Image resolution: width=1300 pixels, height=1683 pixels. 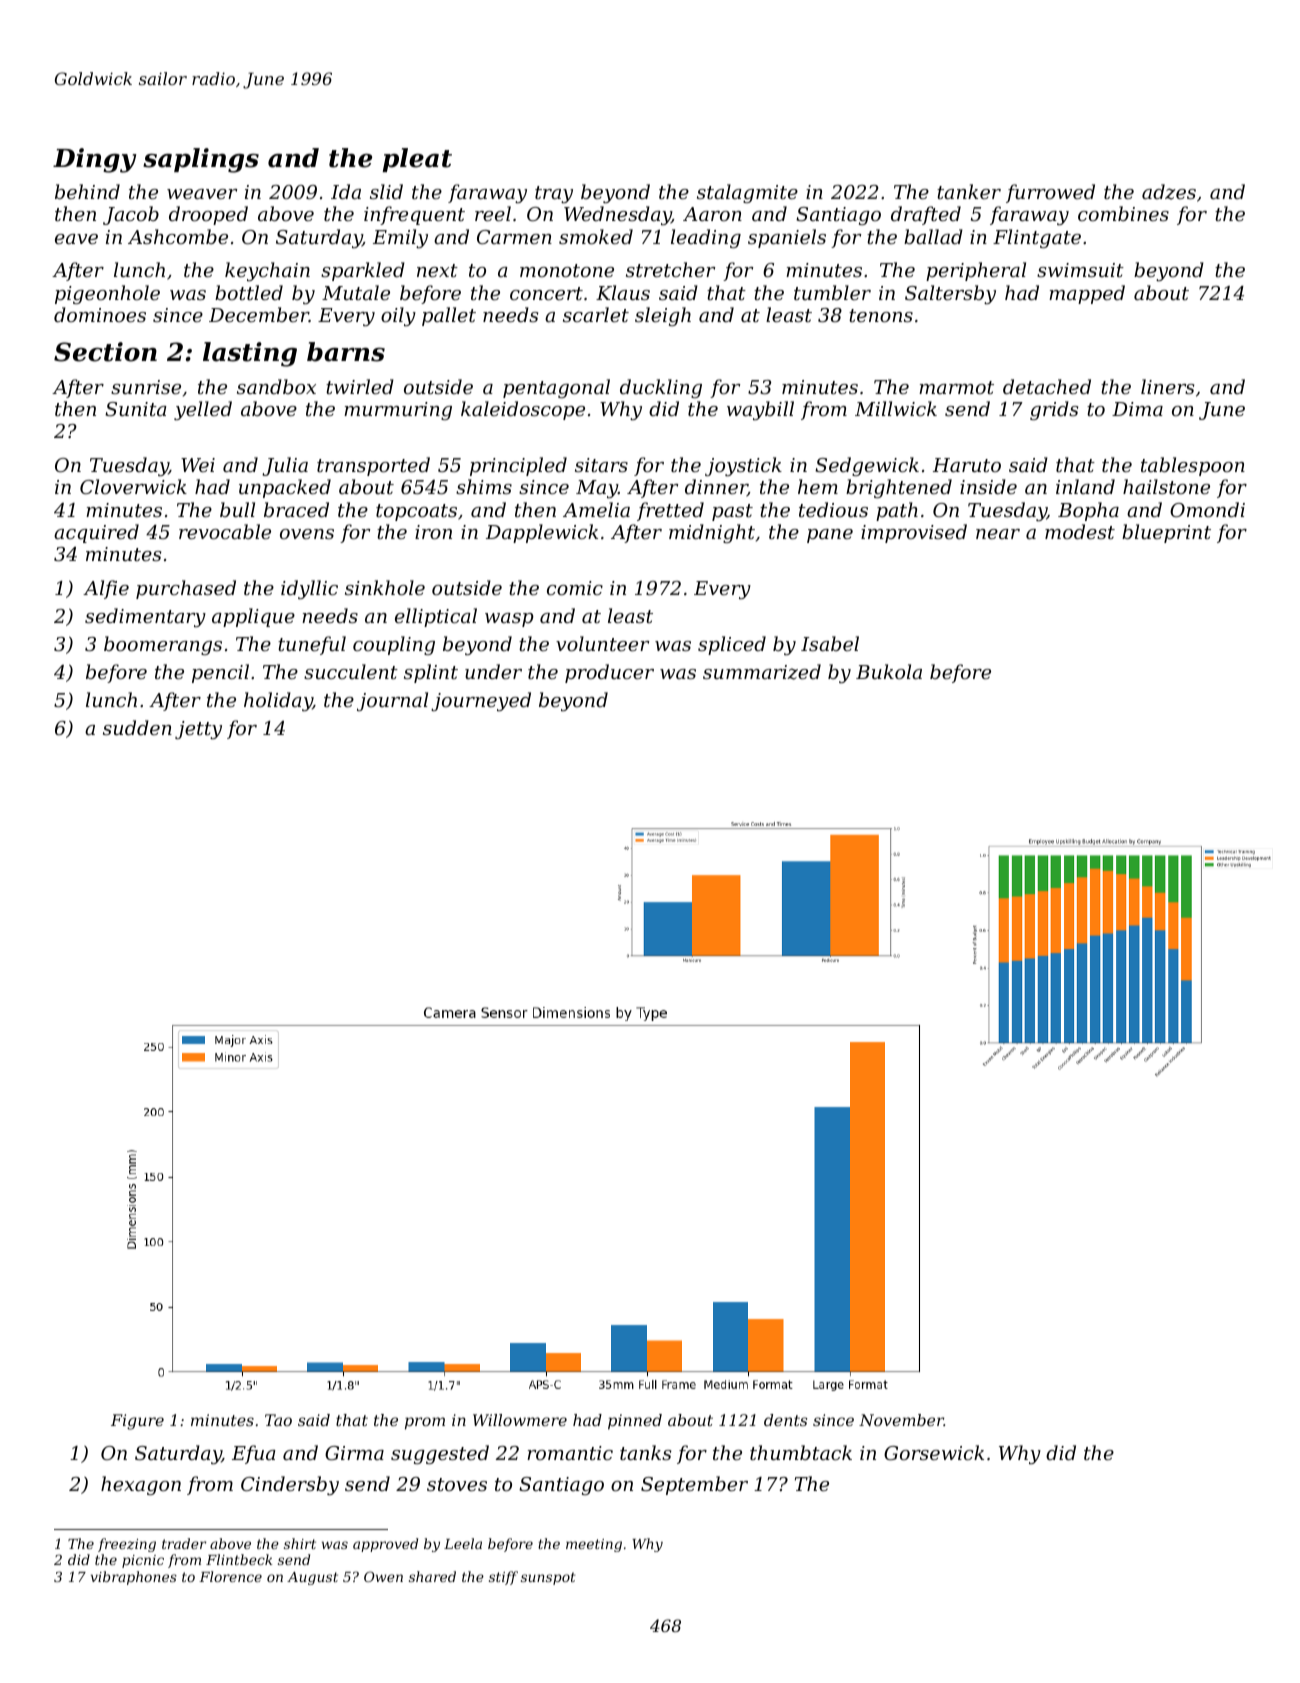 I want to click on journal, so click(x=392, y=701).
